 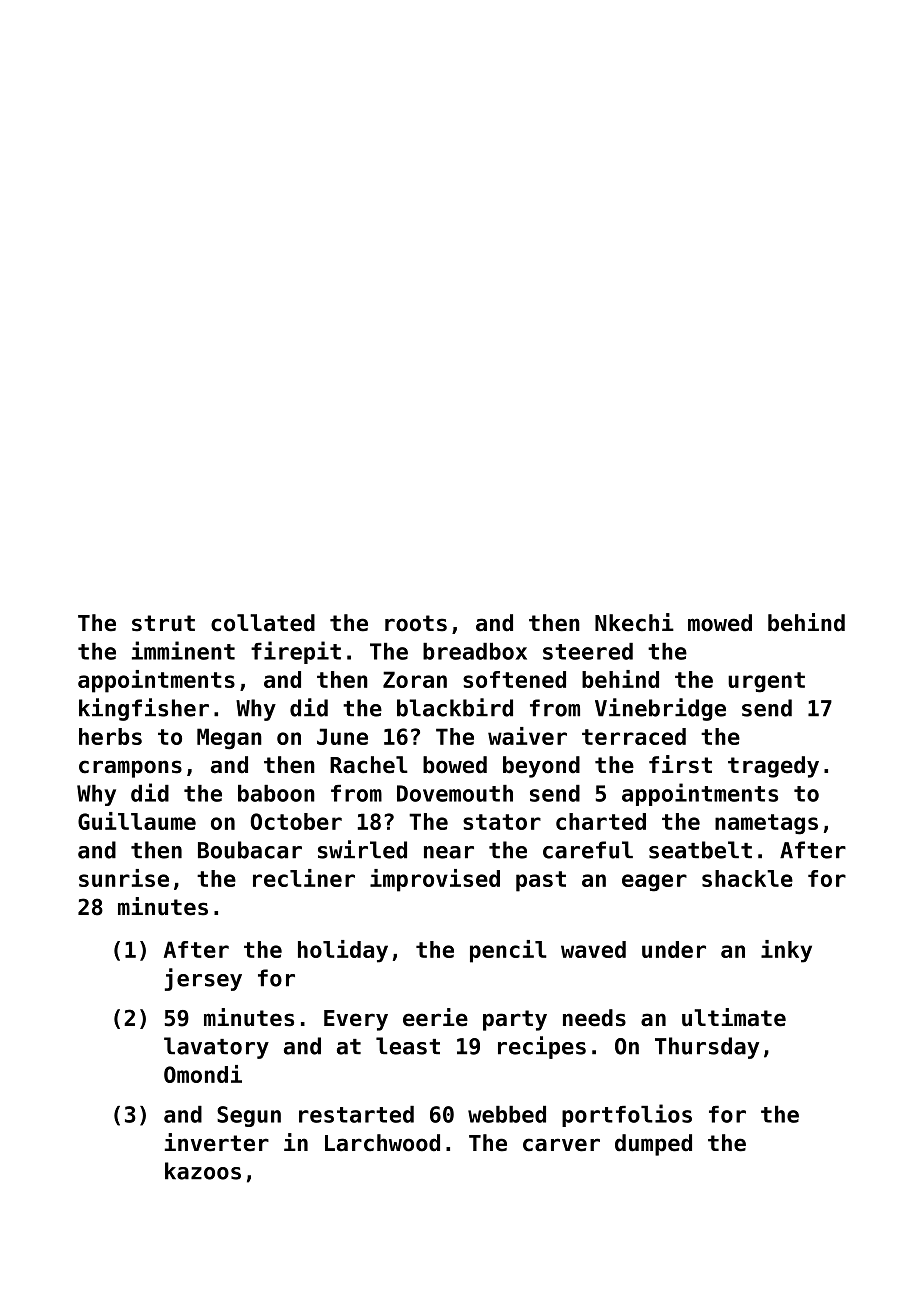 What do you see at coordinates (216, 1048) in the screenshot?
I see `lavatory` at bounding box center [216, 1048].
